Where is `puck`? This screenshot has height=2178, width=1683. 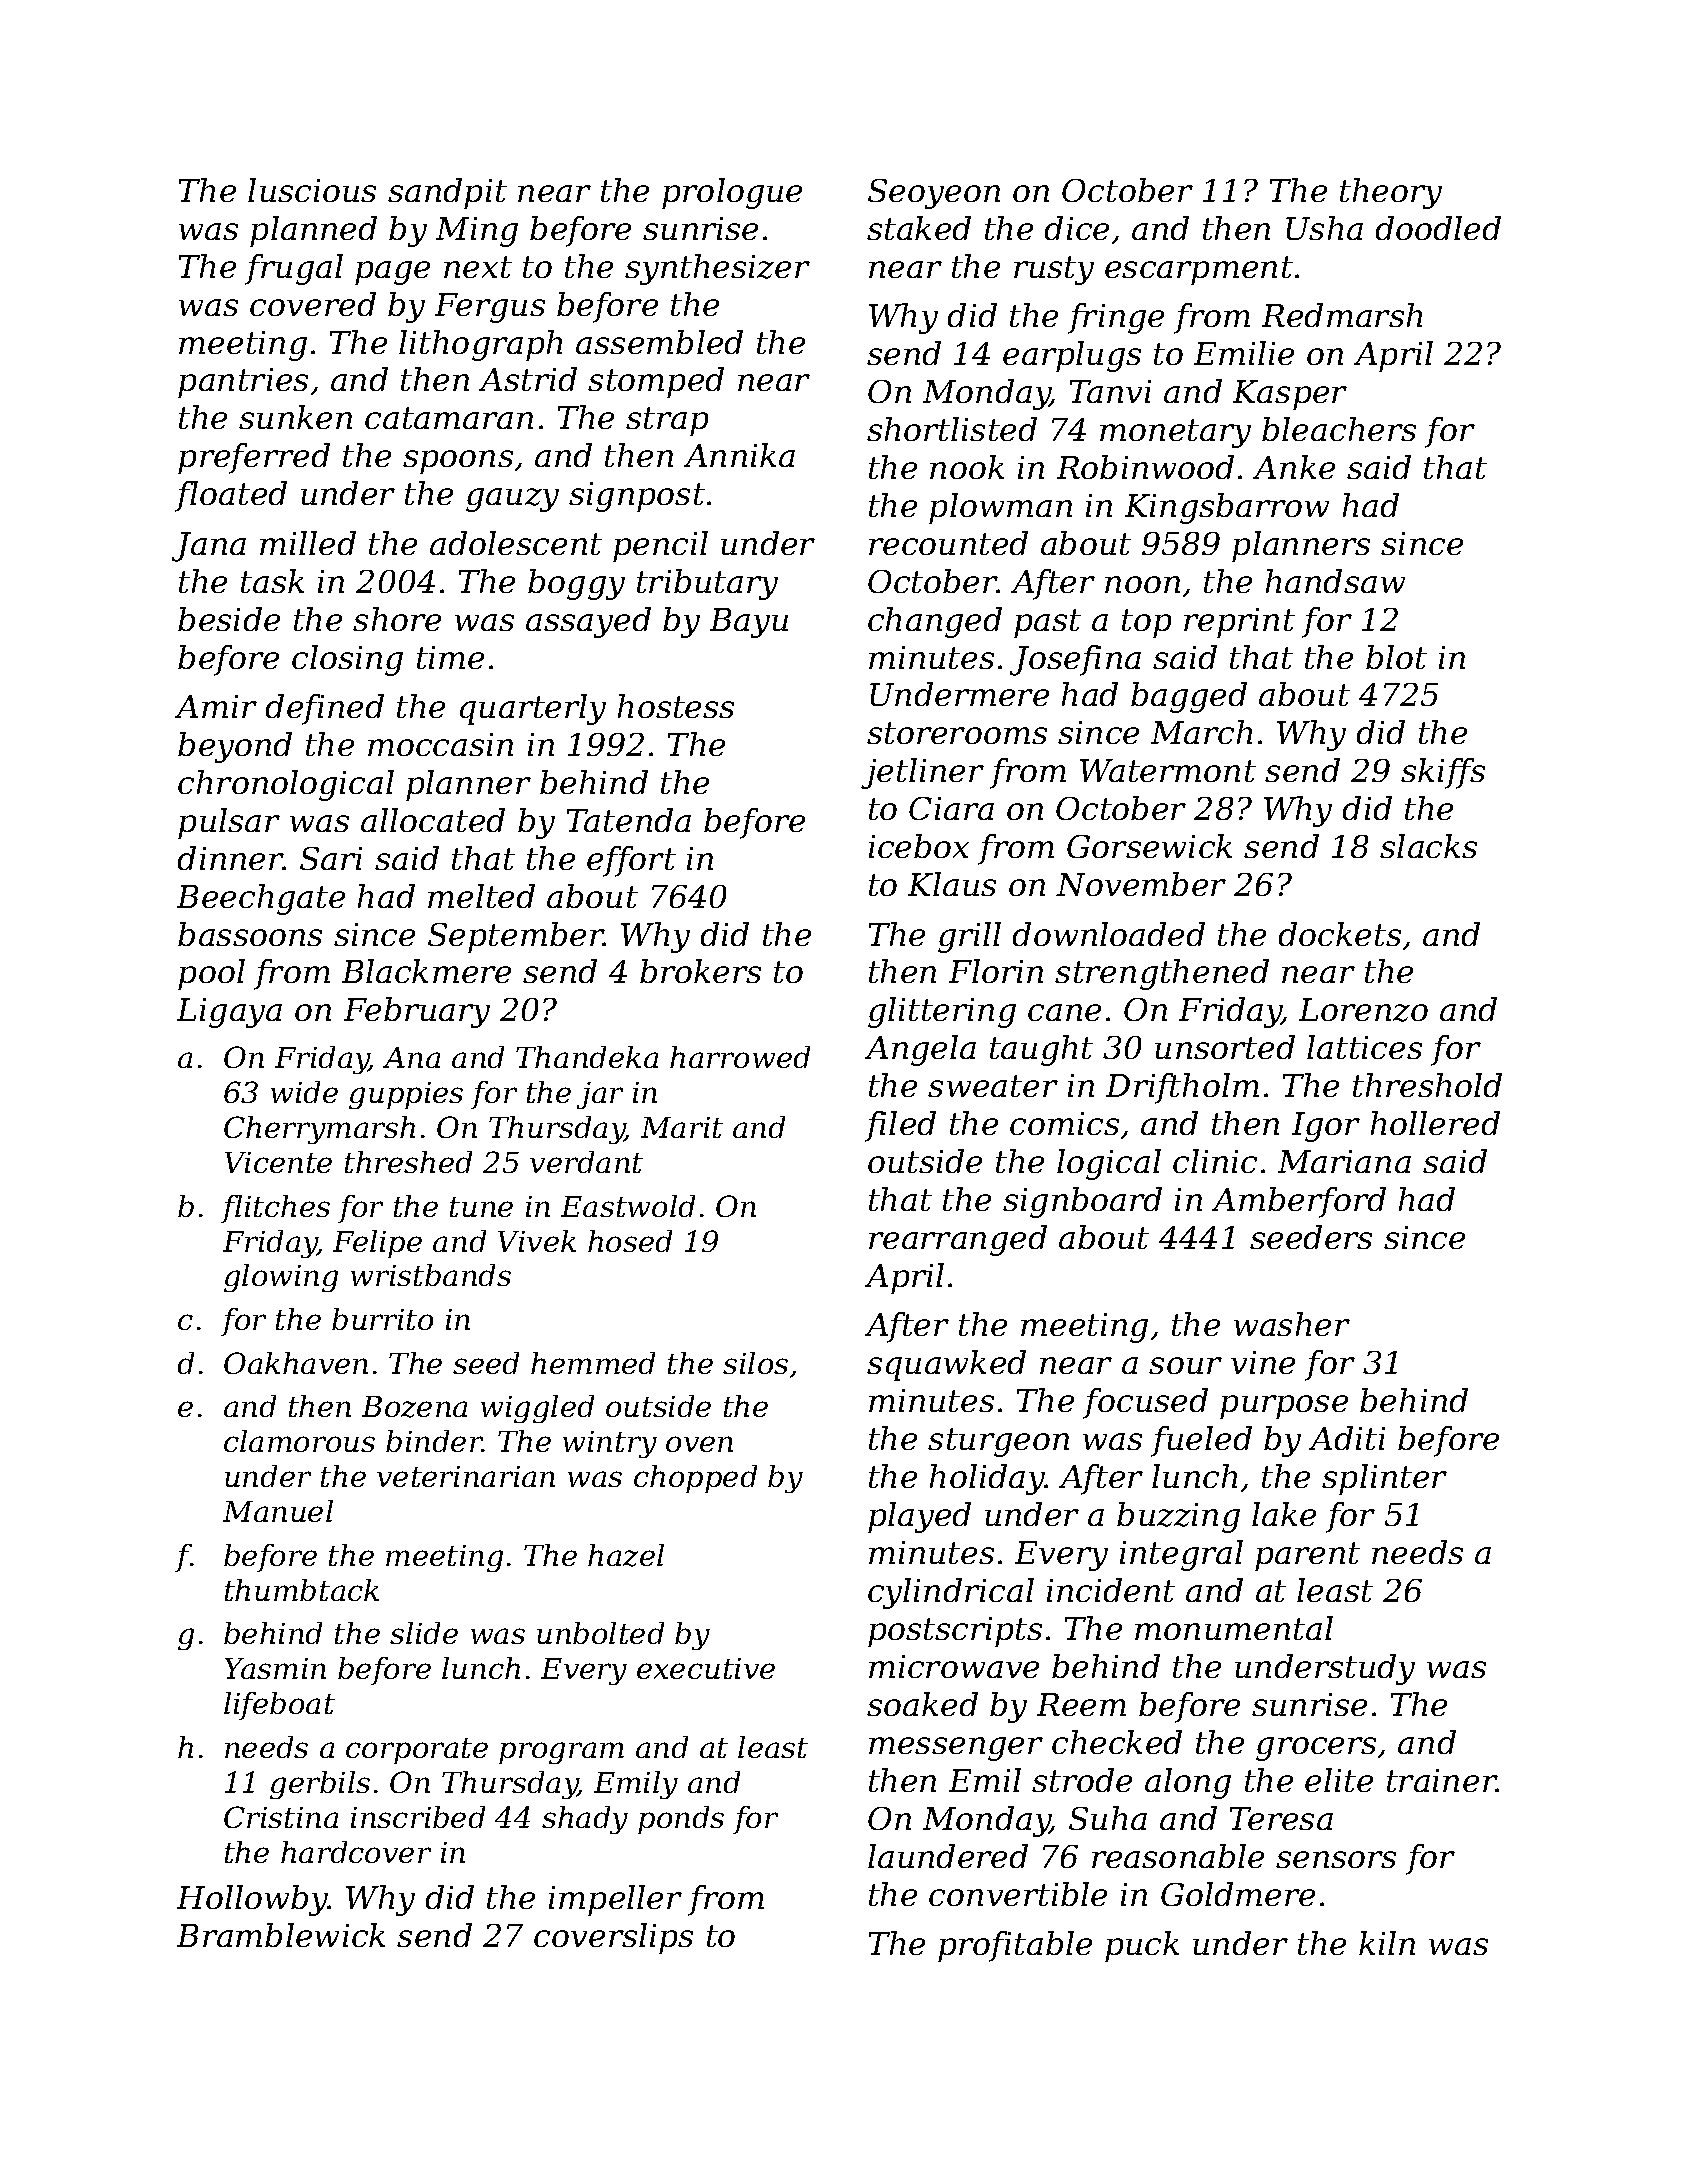
puck is located at coordinates (1142, 1946).
